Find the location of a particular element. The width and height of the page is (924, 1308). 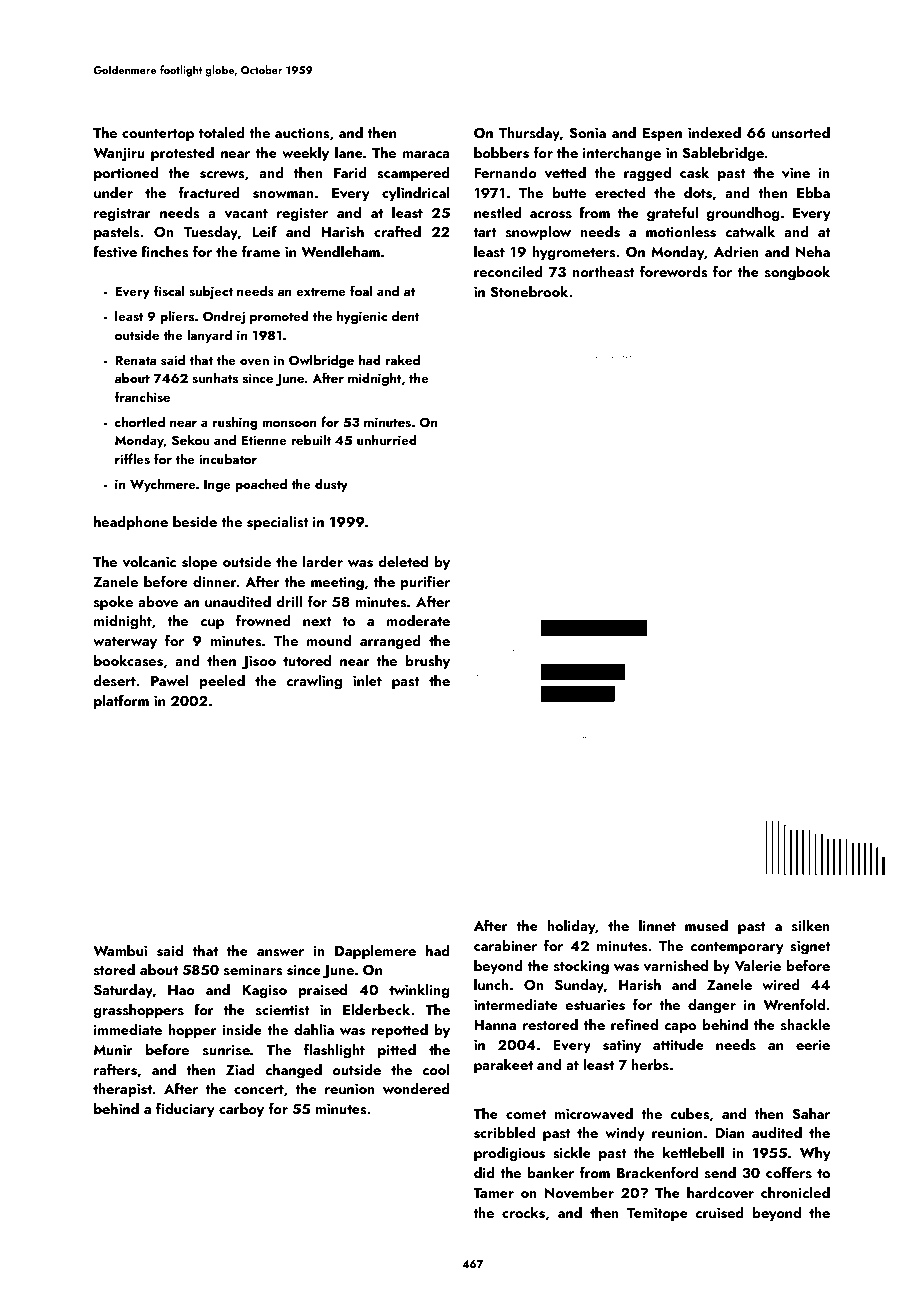

linnet is located at coordinates (657, 925).
